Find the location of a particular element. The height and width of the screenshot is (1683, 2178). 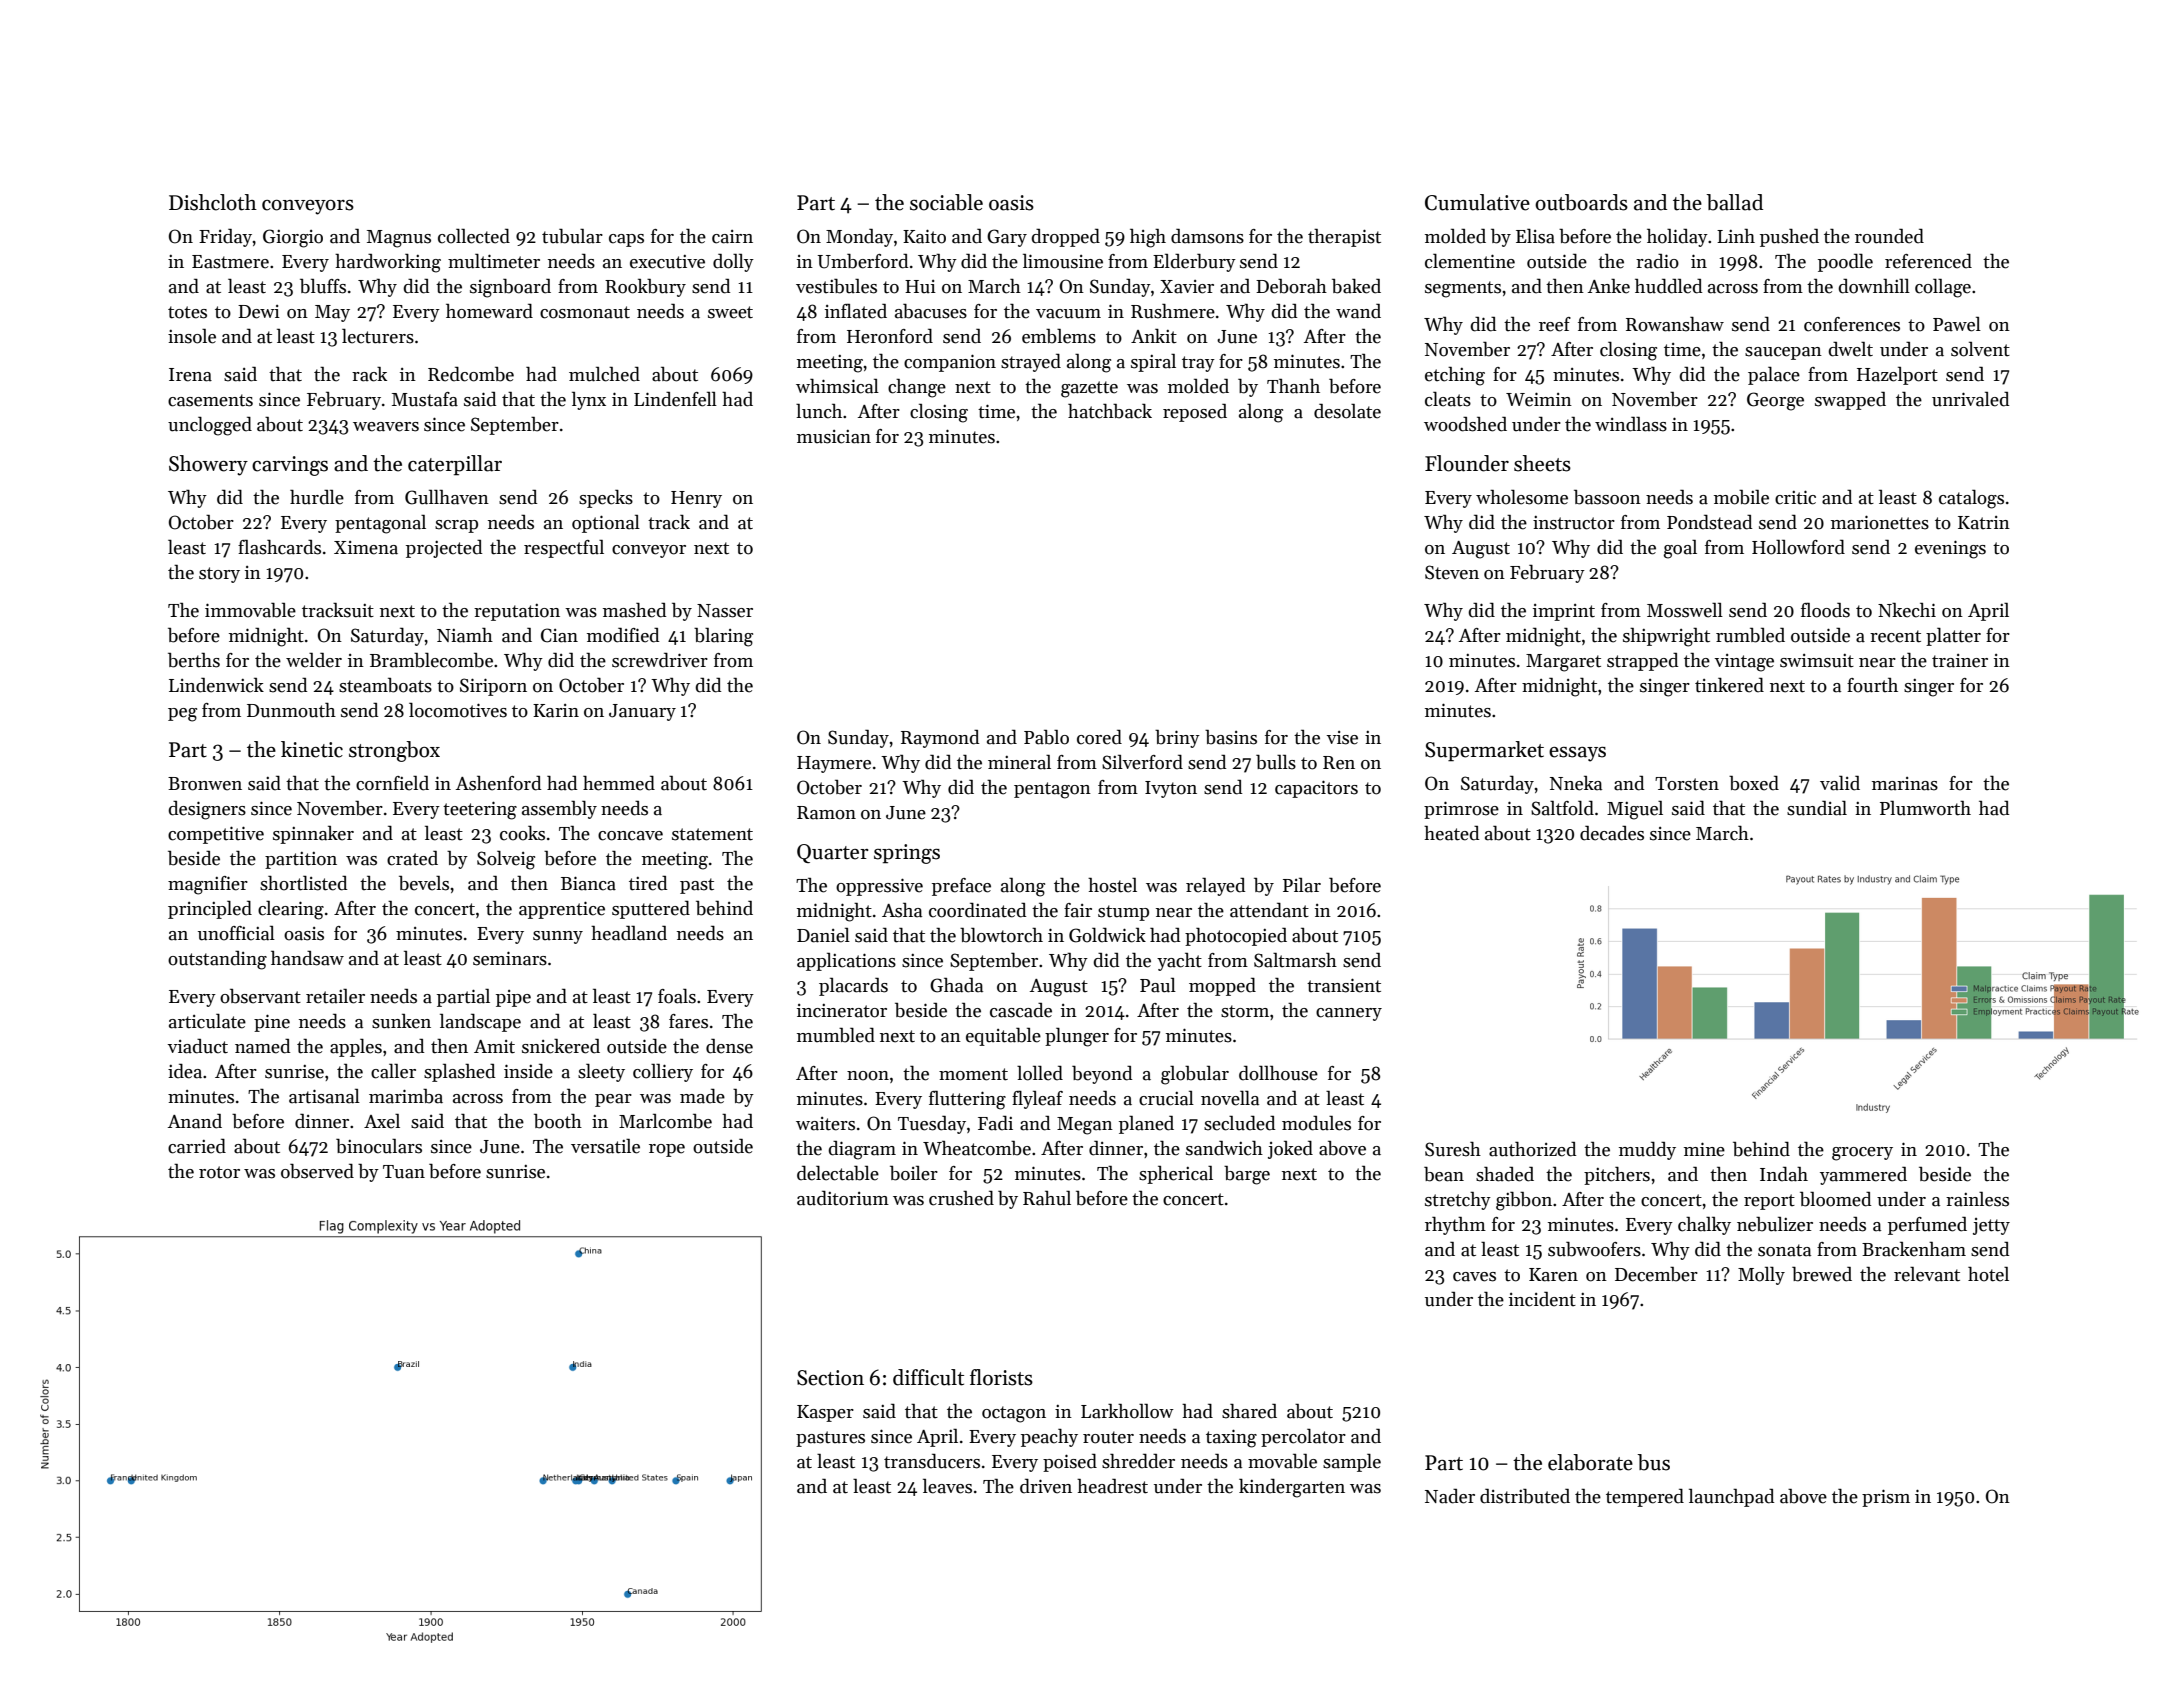

Kasper is located at coordinates (825, 1413).
